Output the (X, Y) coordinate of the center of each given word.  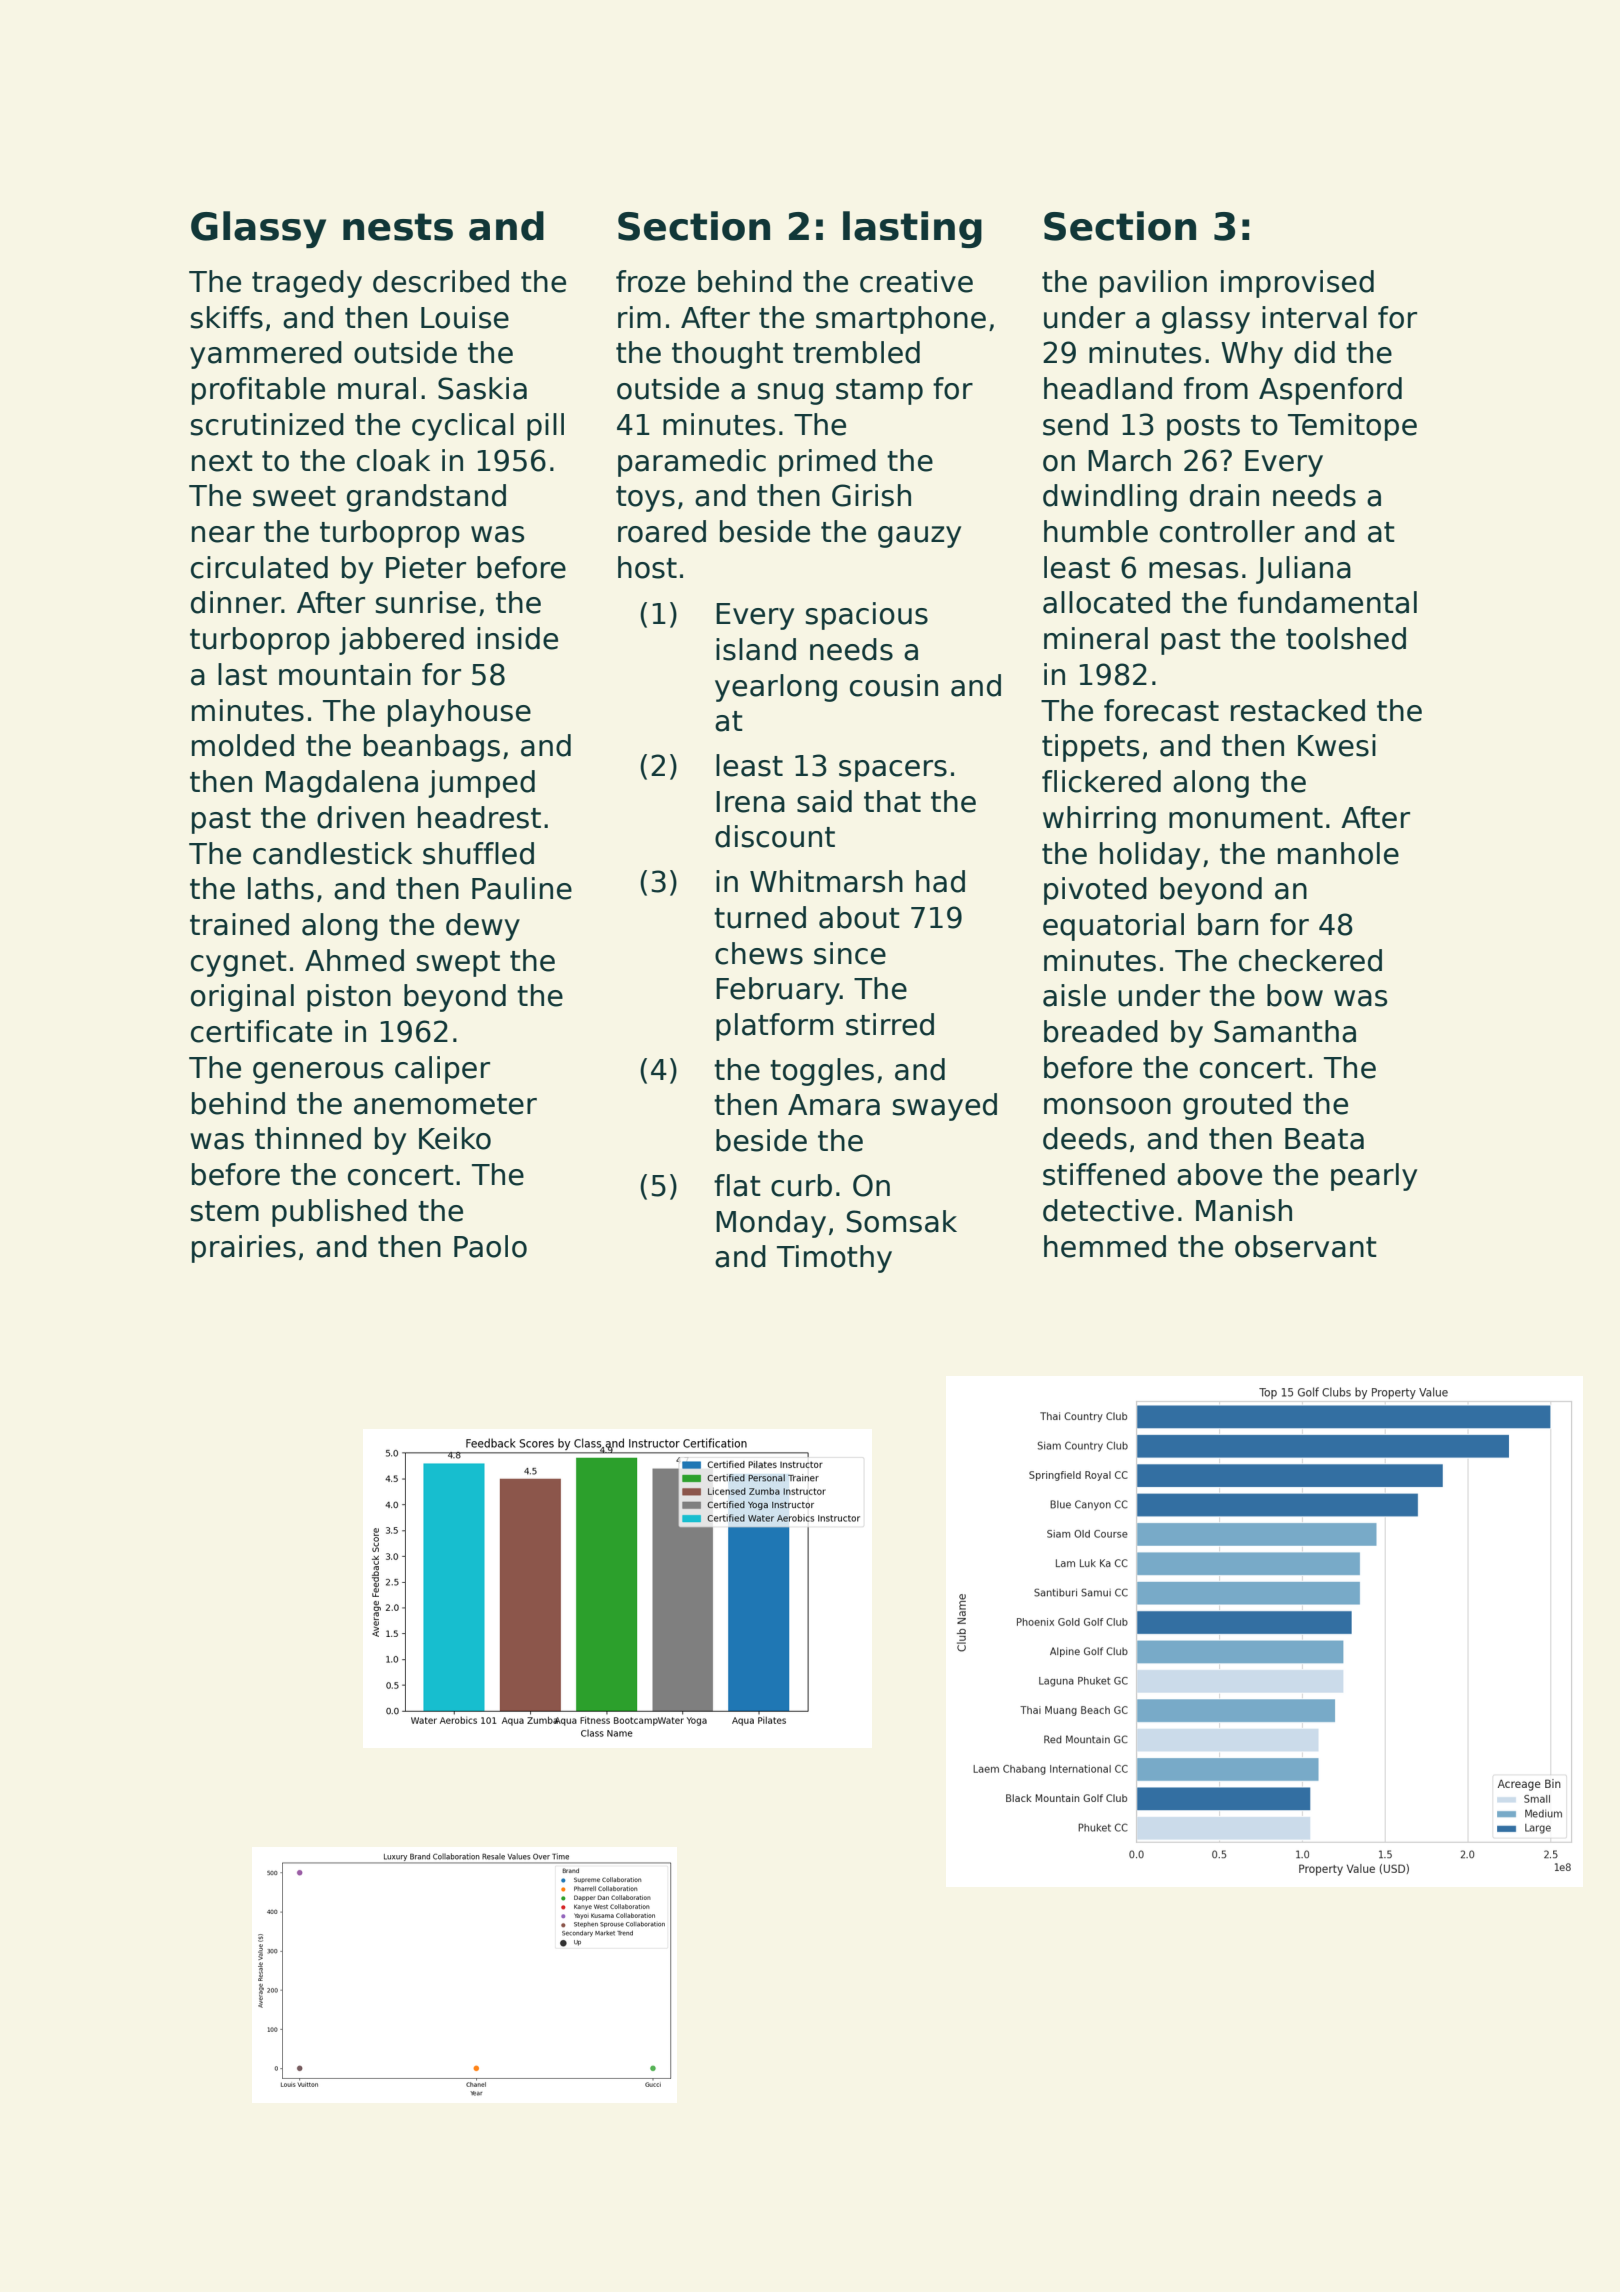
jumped (481, 784)
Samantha (1285, 1031)
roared (662, 531)
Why (1252, 355)
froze (650, 281)
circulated (259, 567)
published (339, 1213)
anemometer (445, 1104)
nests (398, 227)
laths (281, 888)
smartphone (901, 320)
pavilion (1153, 284)
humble (1096, 531)
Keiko (455, 1138)
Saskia (482, 388)
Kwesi (1337, 745)
